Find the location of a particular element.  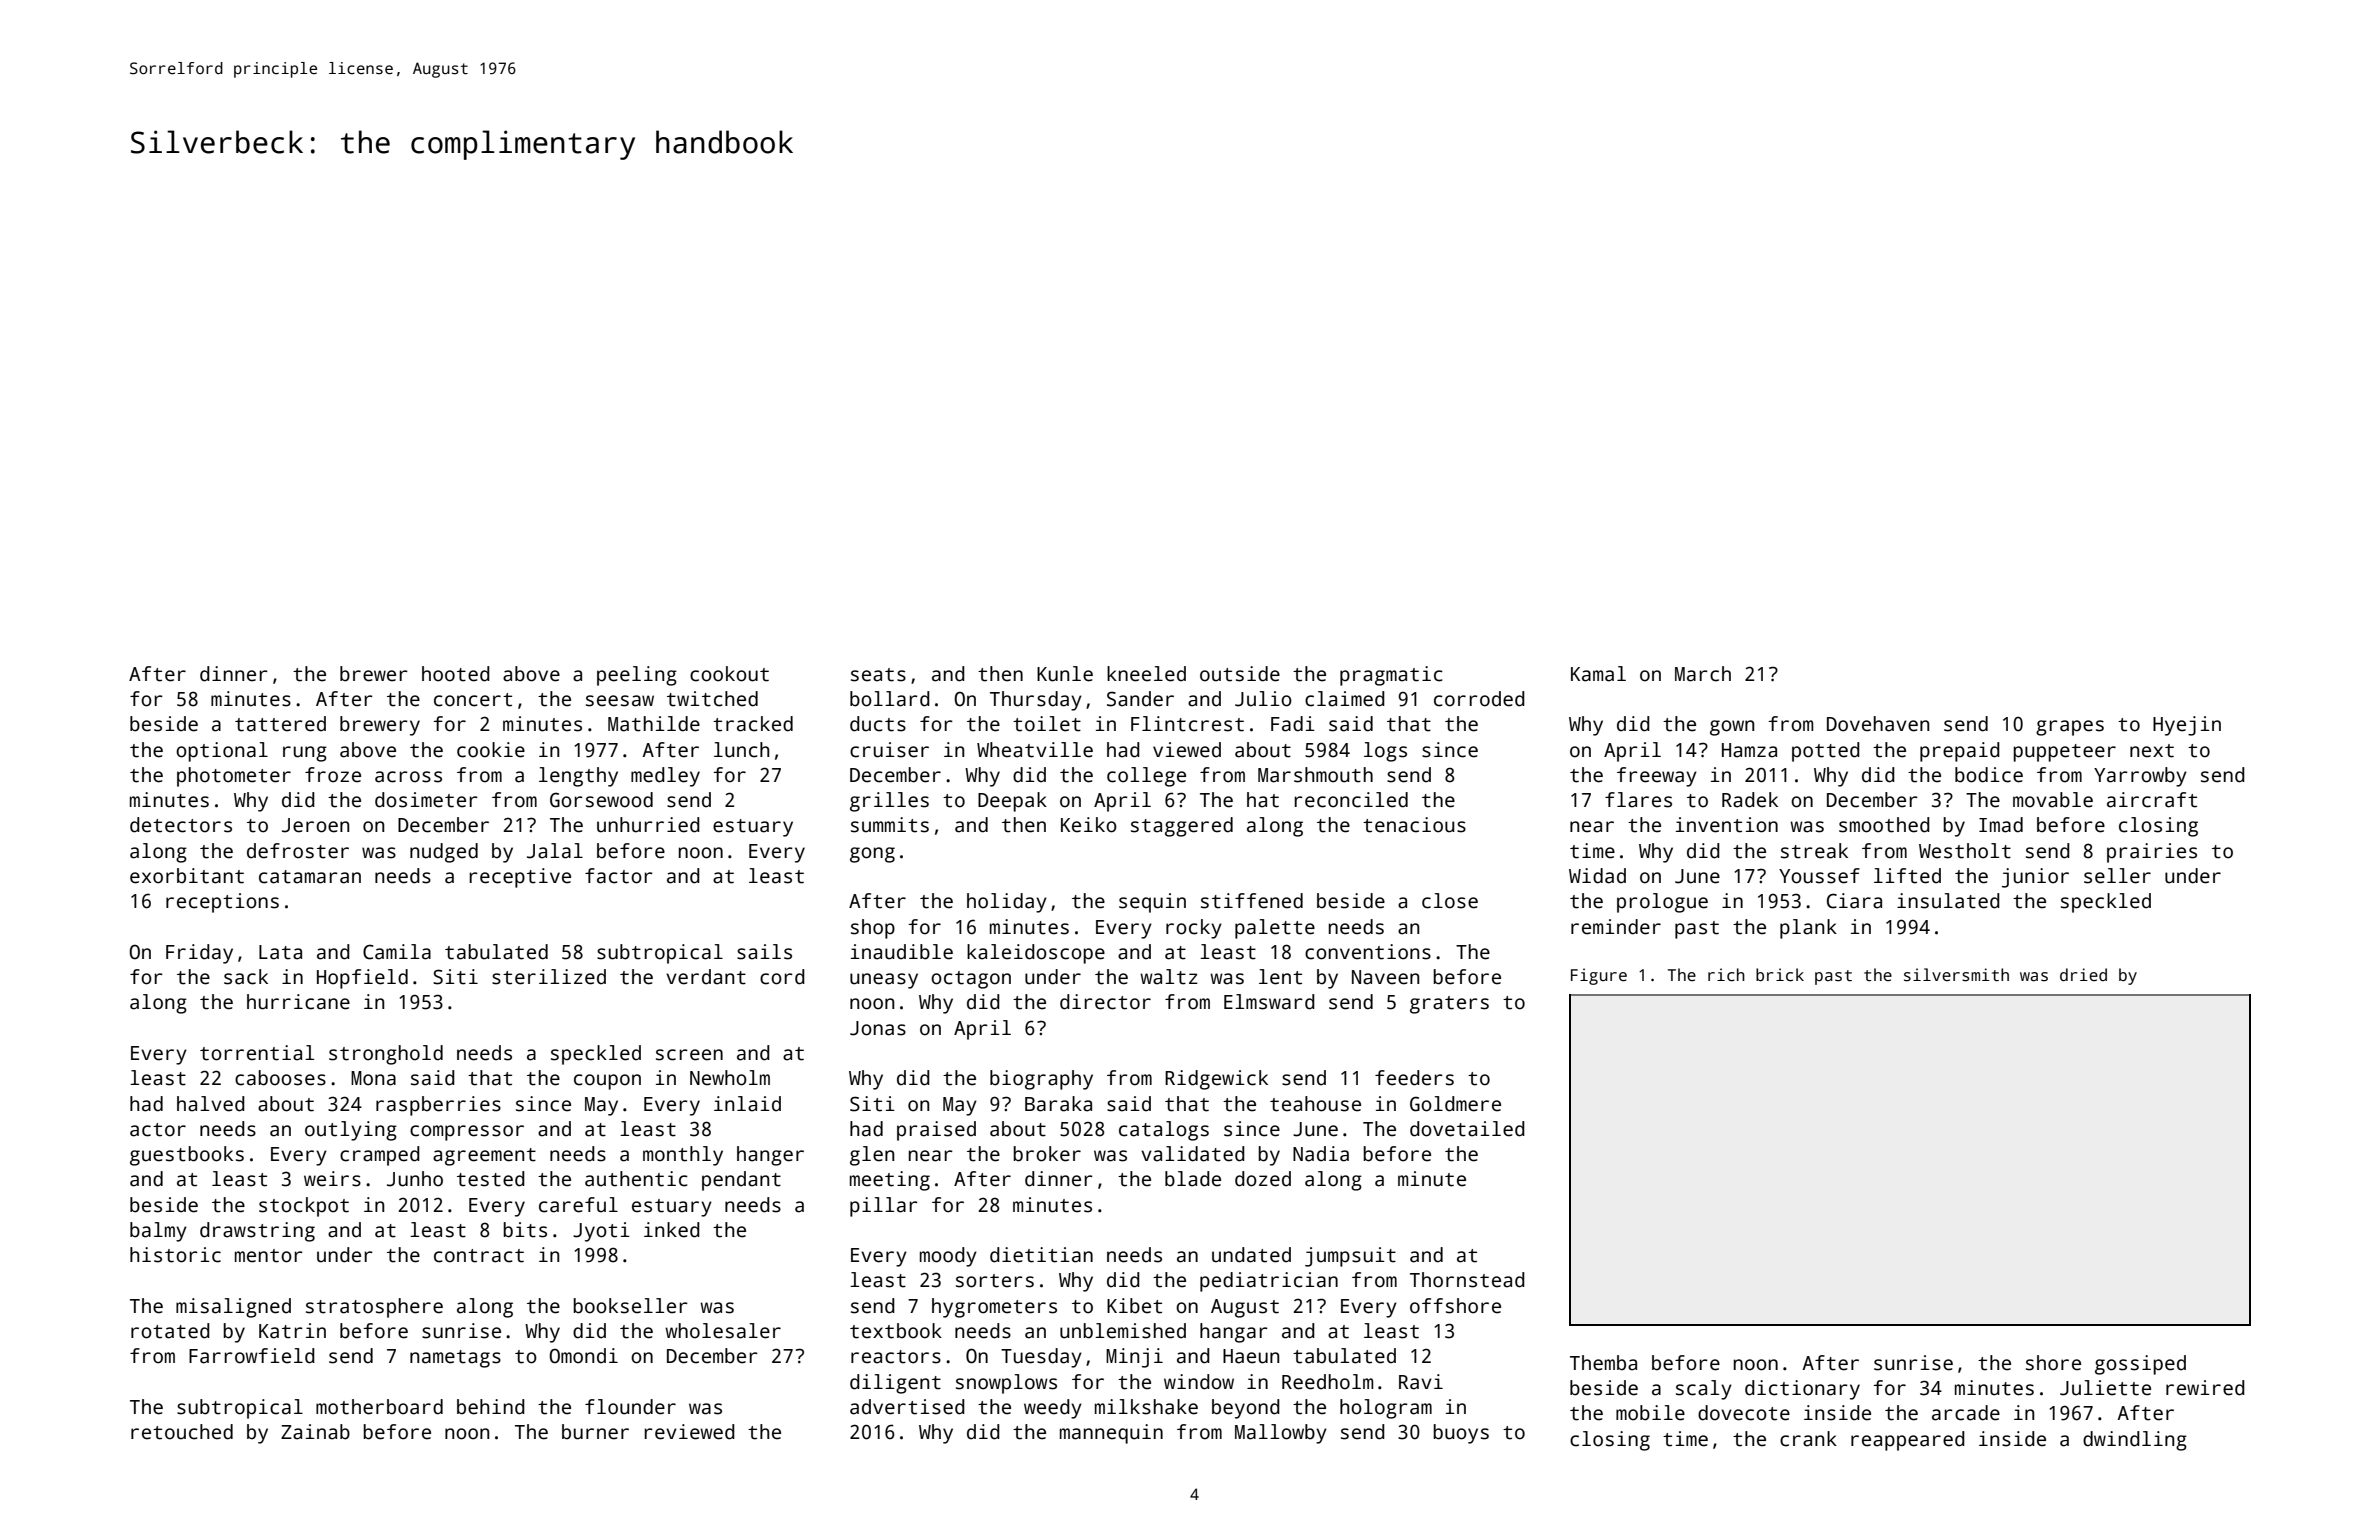

outside is located at coordinates (1240, 674).
